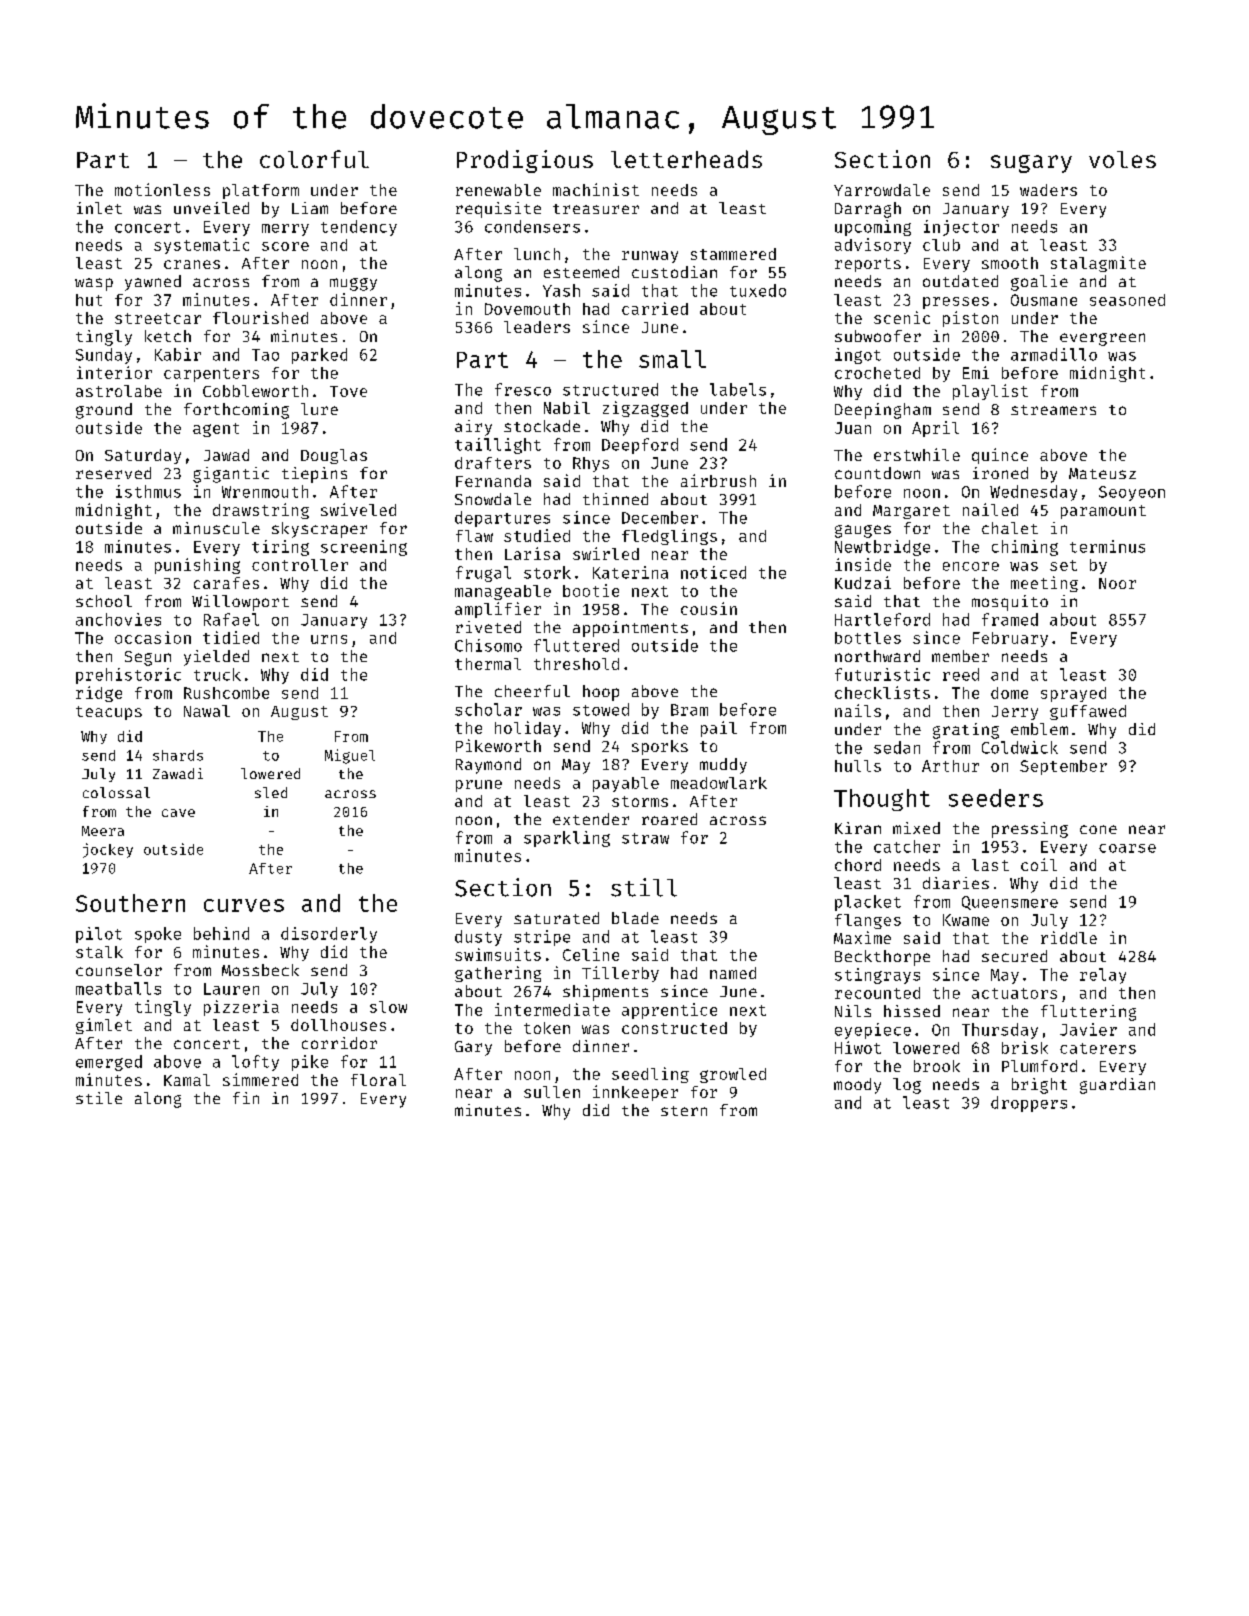 The width and height of the screenshot is (1249, 1616). I want to click on urns, so click(329, 639).
